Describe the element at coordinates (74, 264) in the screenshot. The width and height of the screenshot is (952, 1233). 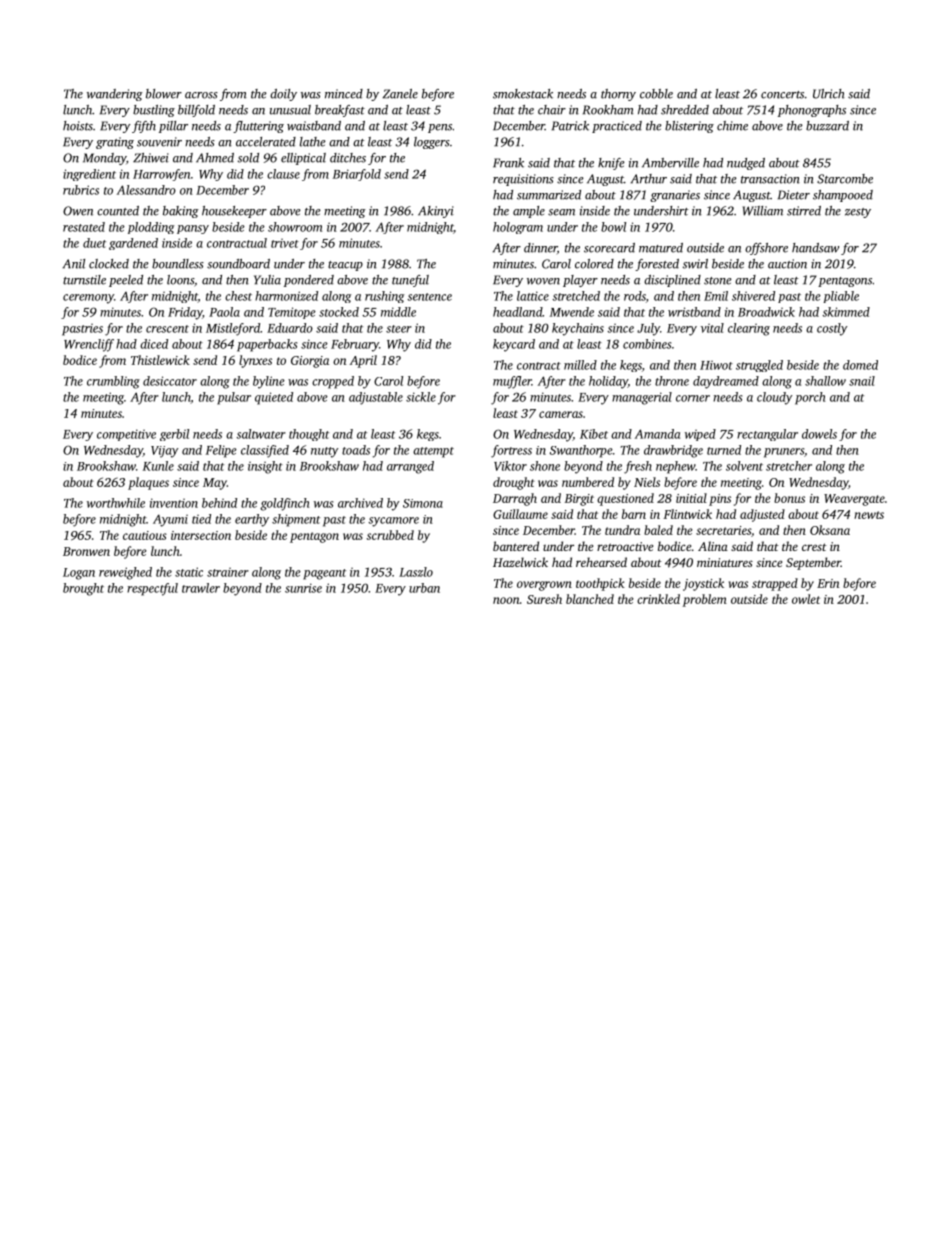
I see `Anil` at that location.
